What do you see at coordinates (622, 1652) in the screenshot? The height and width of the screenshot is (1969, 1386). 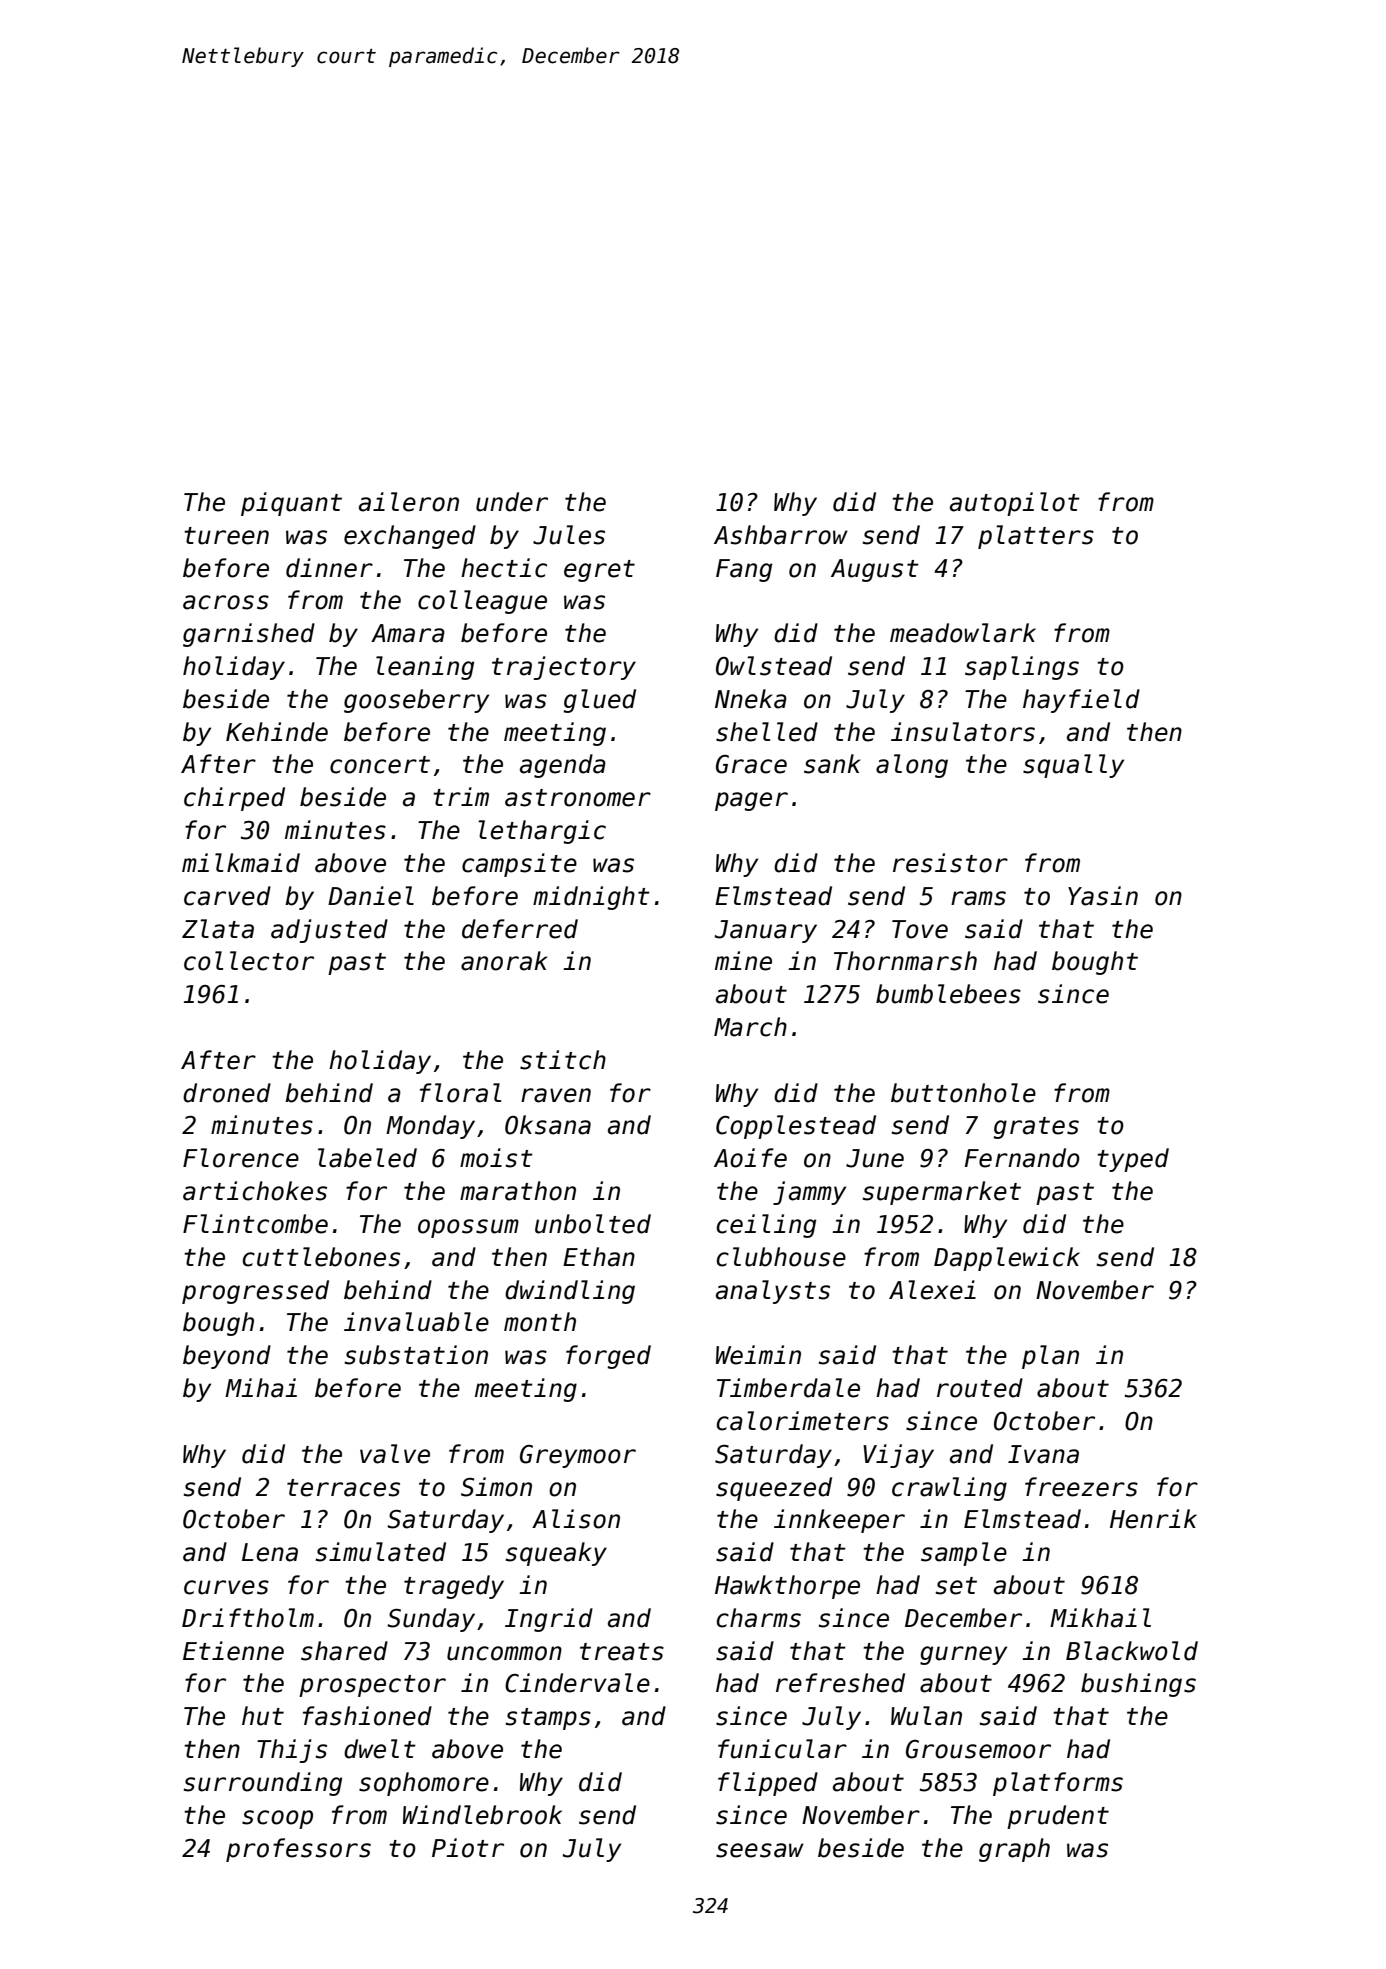 I see `treats` at bounding box center [622, 1652].
